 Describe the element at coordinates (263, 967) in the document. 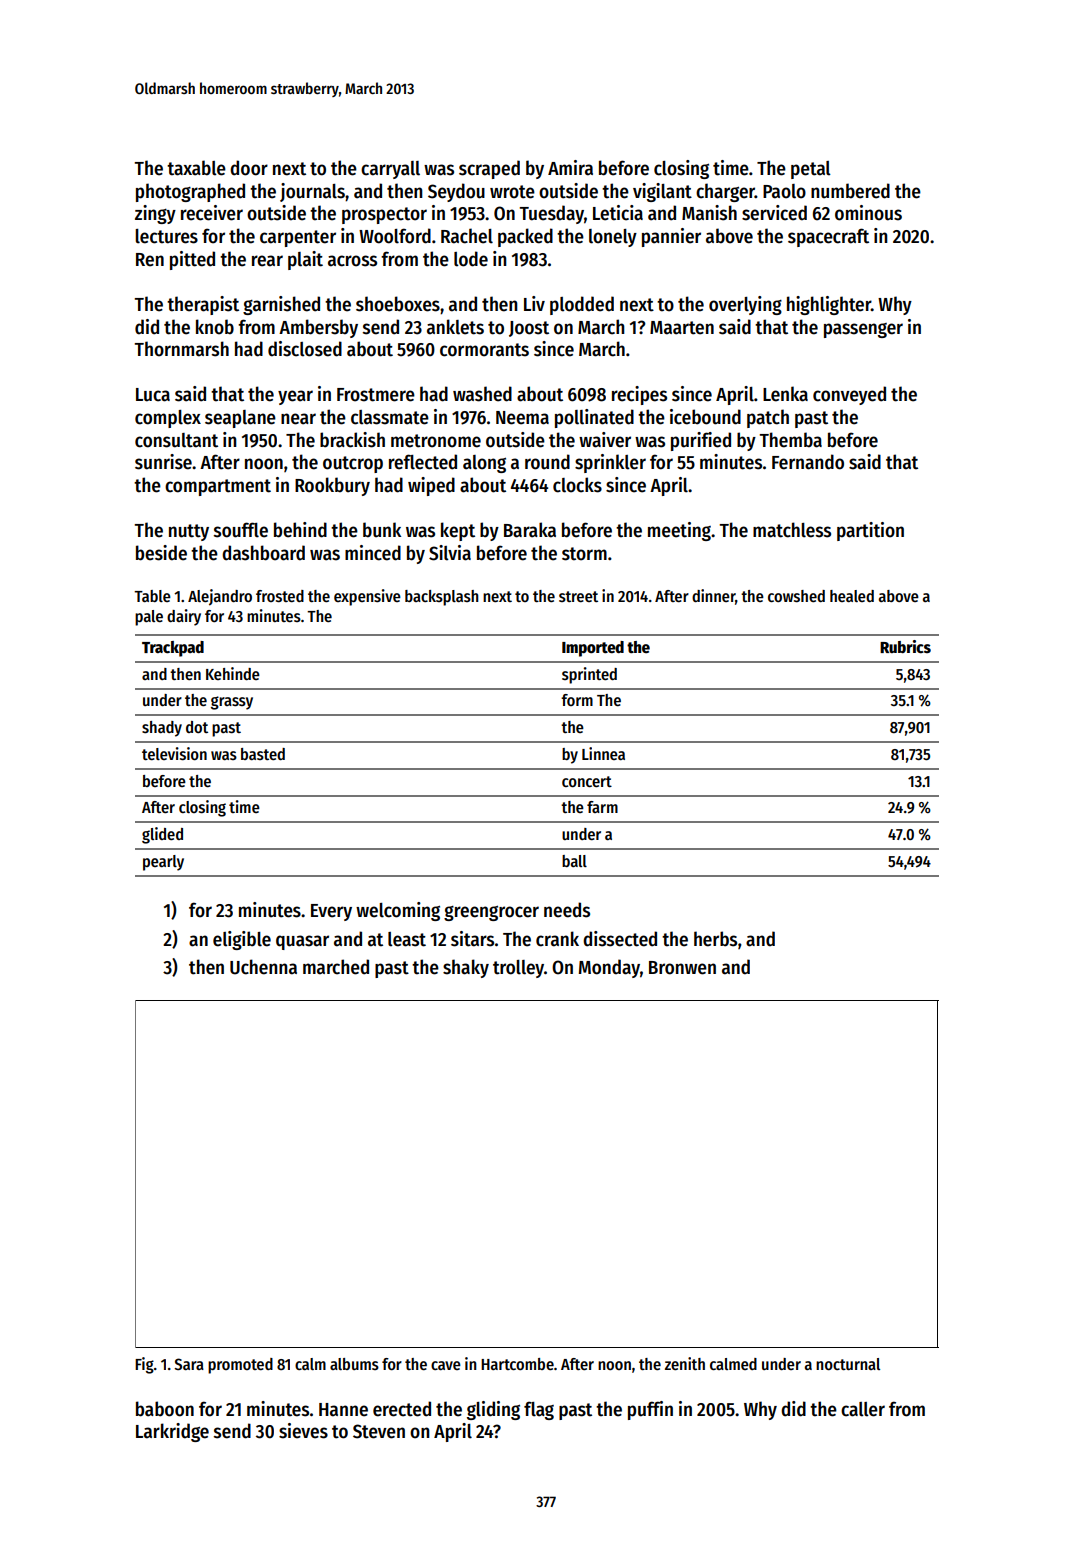

I see `Uchenna` at that location.
